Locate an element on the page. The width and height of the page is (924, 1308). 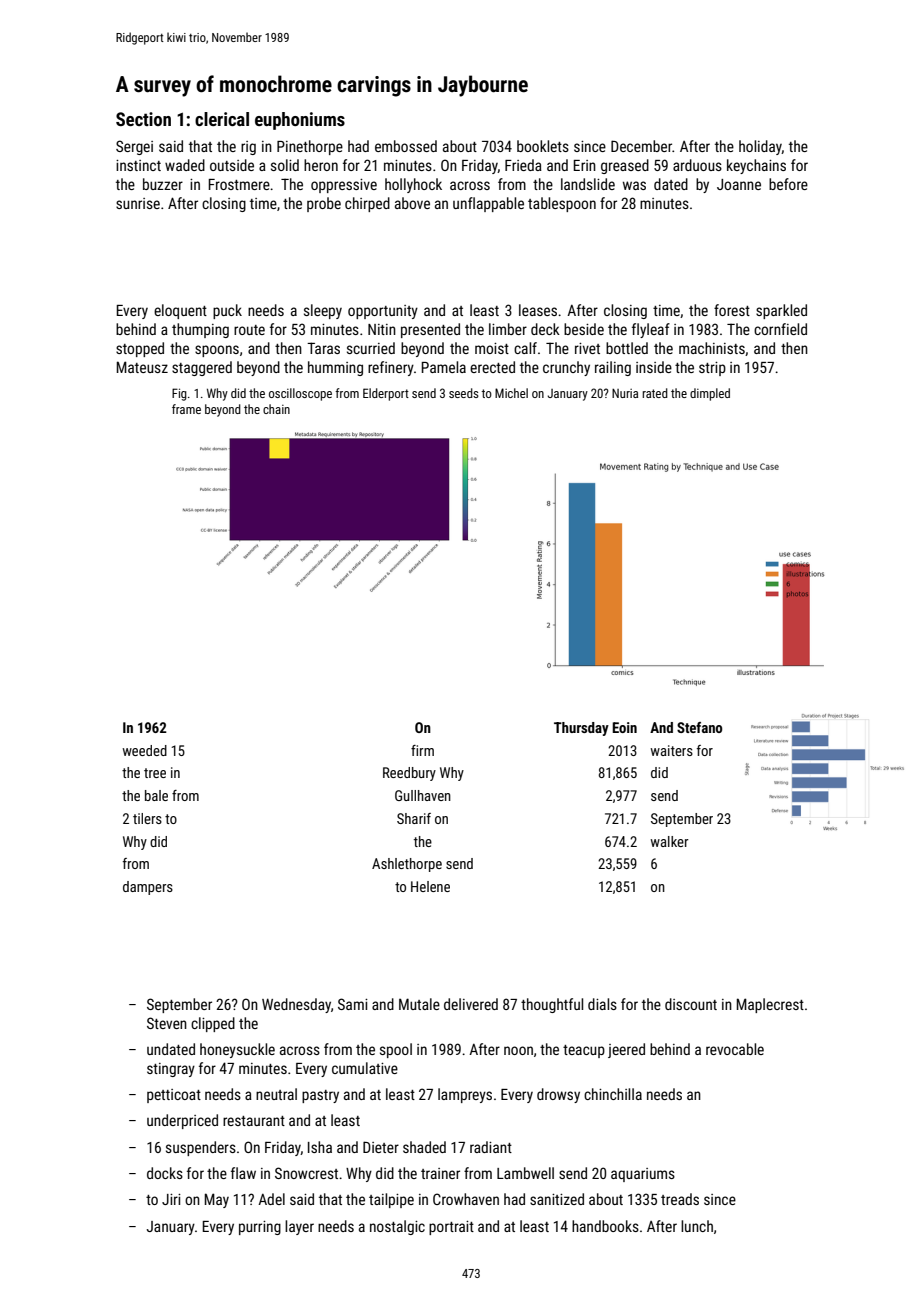
Jiri is located at coordinates (171, 1199).
